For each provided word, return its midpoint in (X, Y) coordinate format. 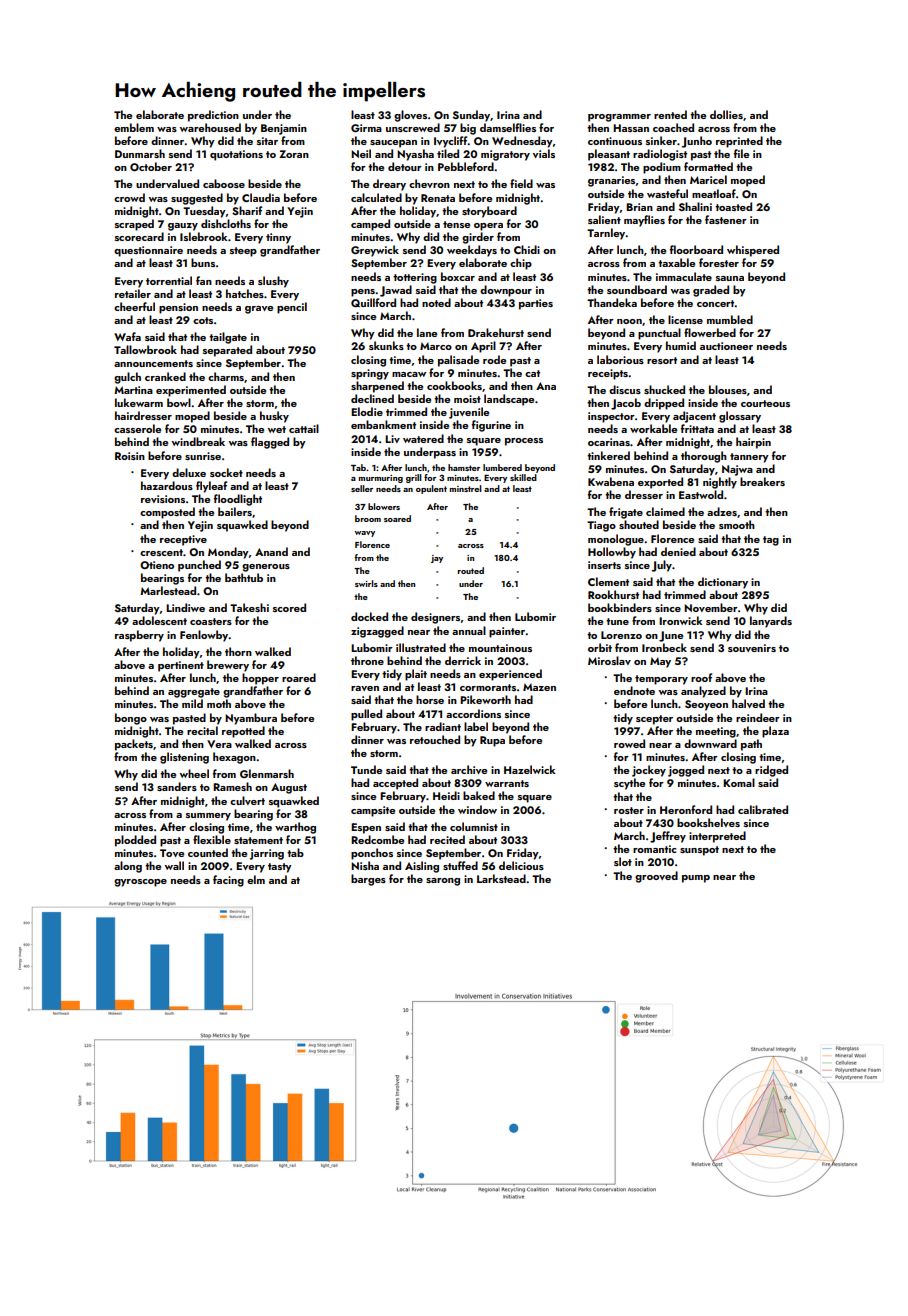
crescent (161, 552)
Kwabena (611, 481)
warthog (295, 828)
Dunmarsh (140, 153)
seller (362, 488)
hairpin (753, 443)
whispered (753, 251)
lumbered (502, 467)
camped (370, 225)
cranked (165, 376)
